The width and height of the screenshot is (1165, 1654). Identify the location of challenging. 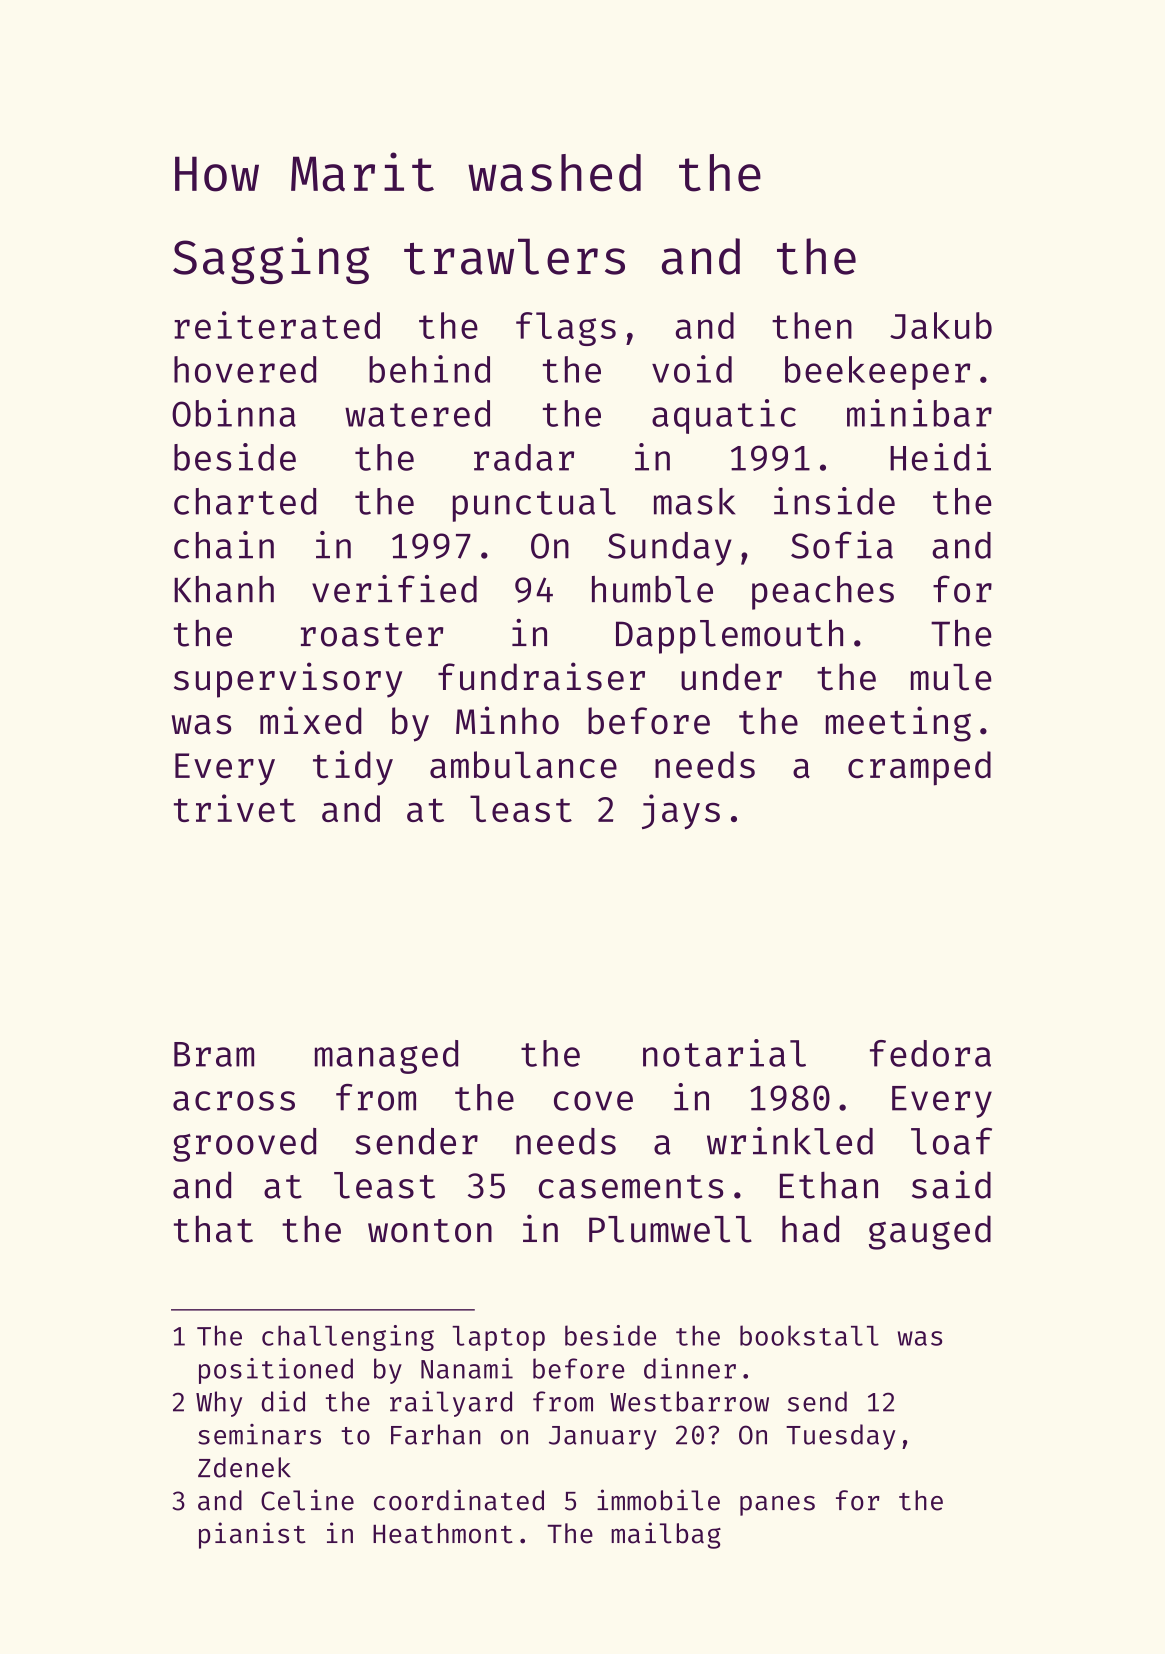
(348, 1338).
